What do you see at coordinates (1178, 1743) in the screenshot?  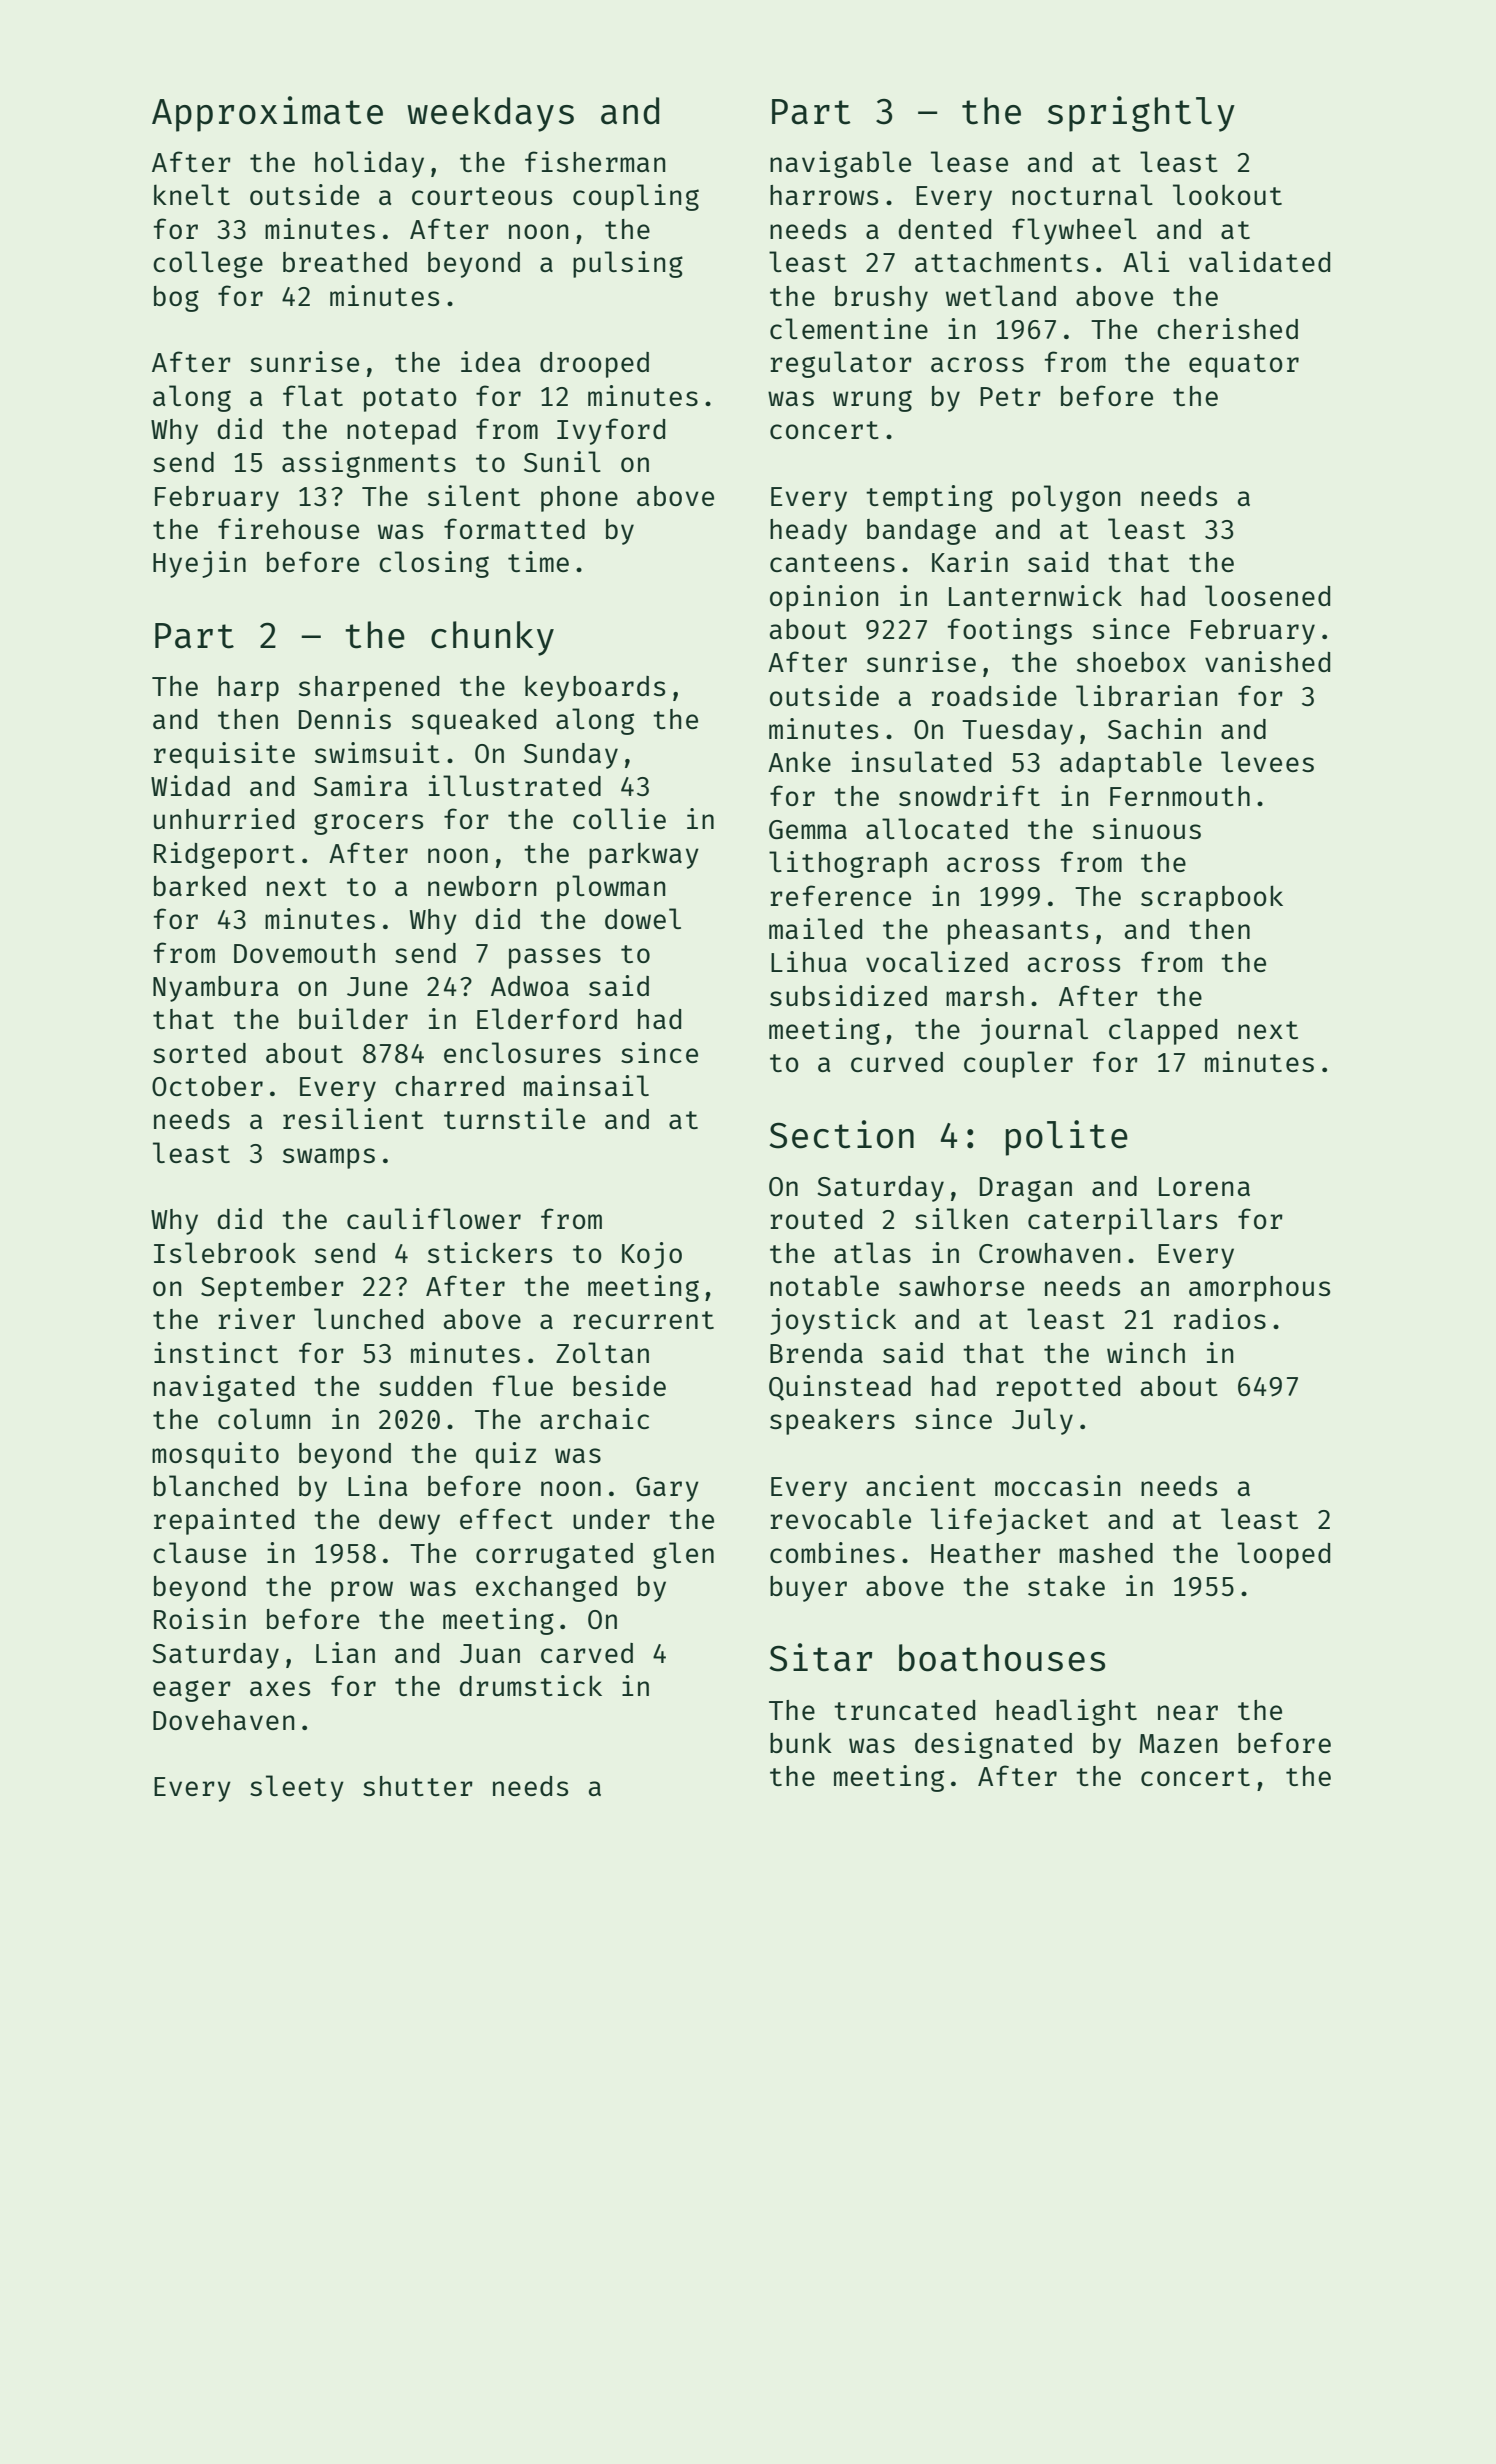 I see `Mazen` at bounding box center [1178, 1743].
